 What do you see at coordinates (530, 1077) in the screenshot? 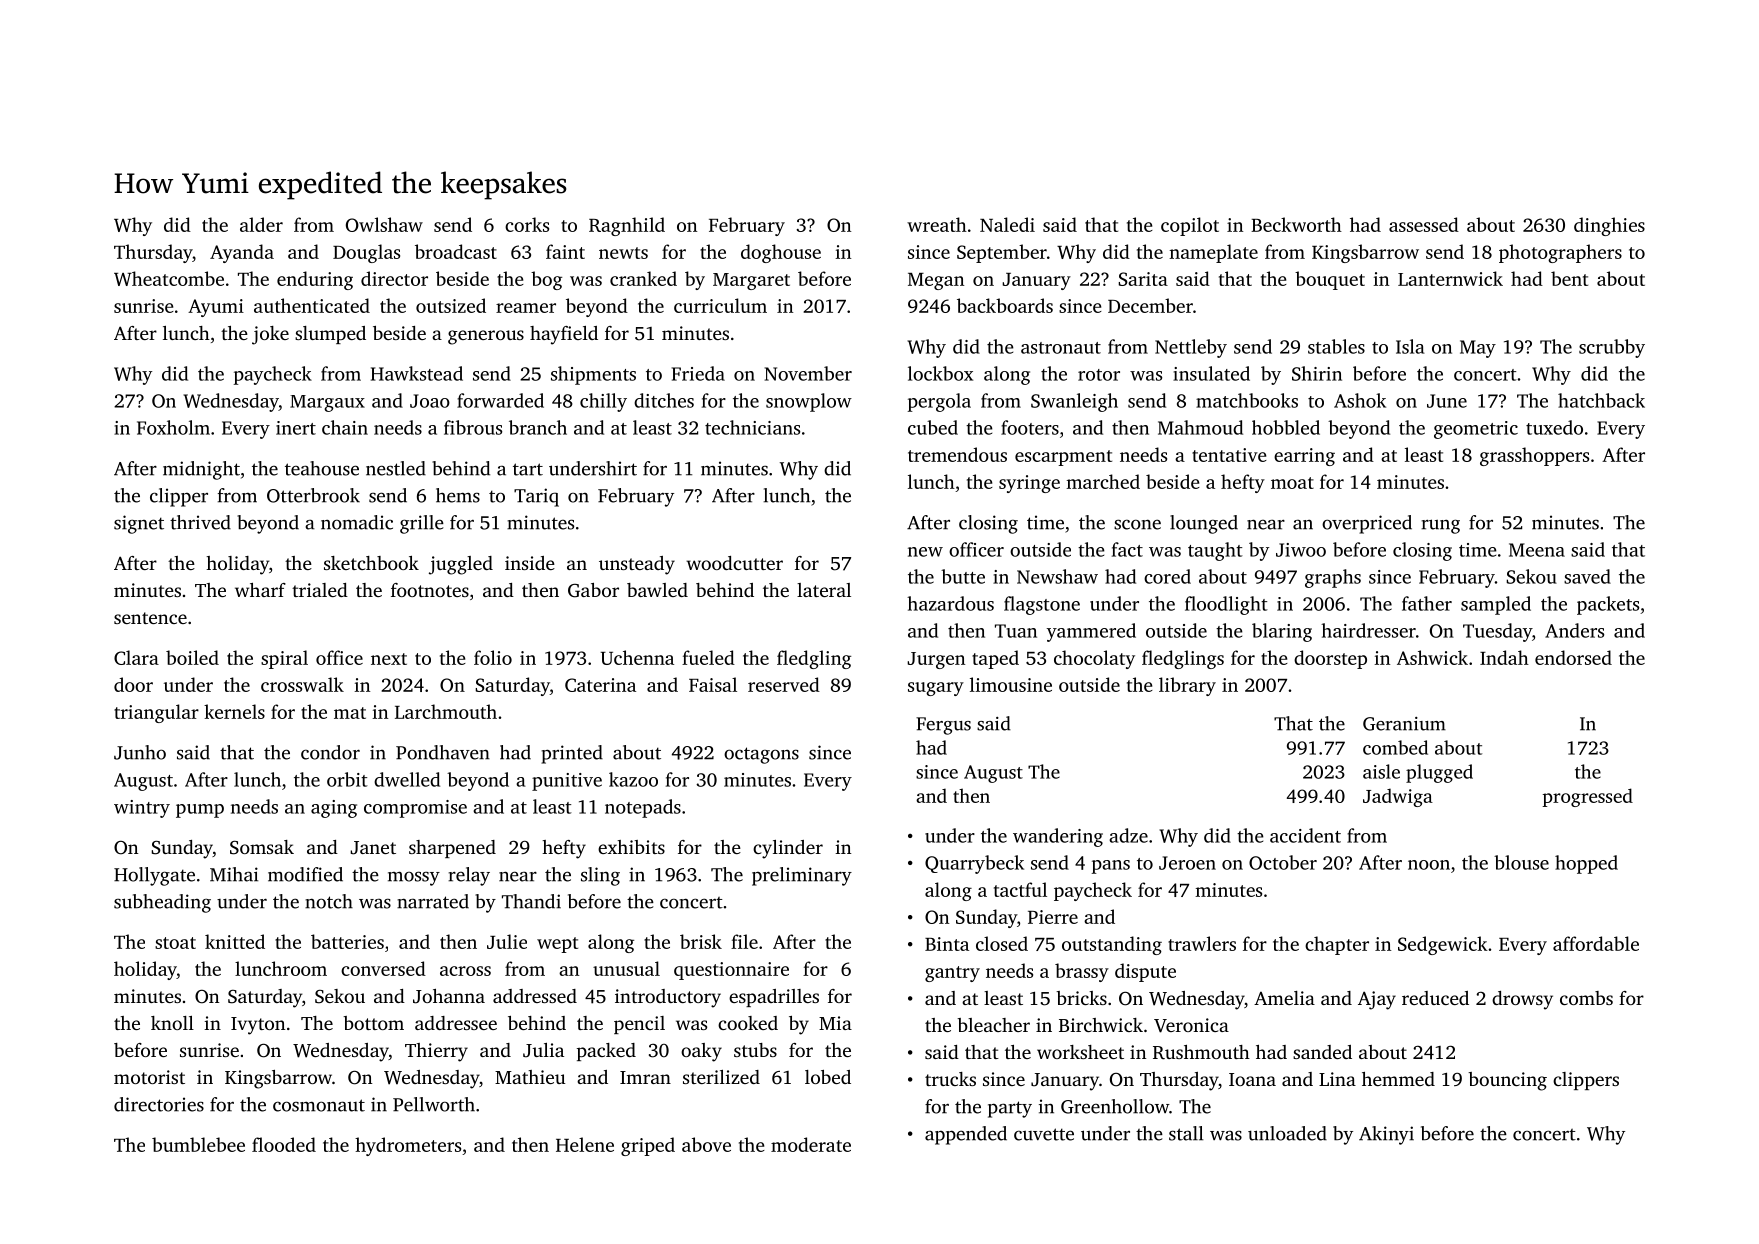
I see `Mathieu` at bounding box center [530, 1077].
